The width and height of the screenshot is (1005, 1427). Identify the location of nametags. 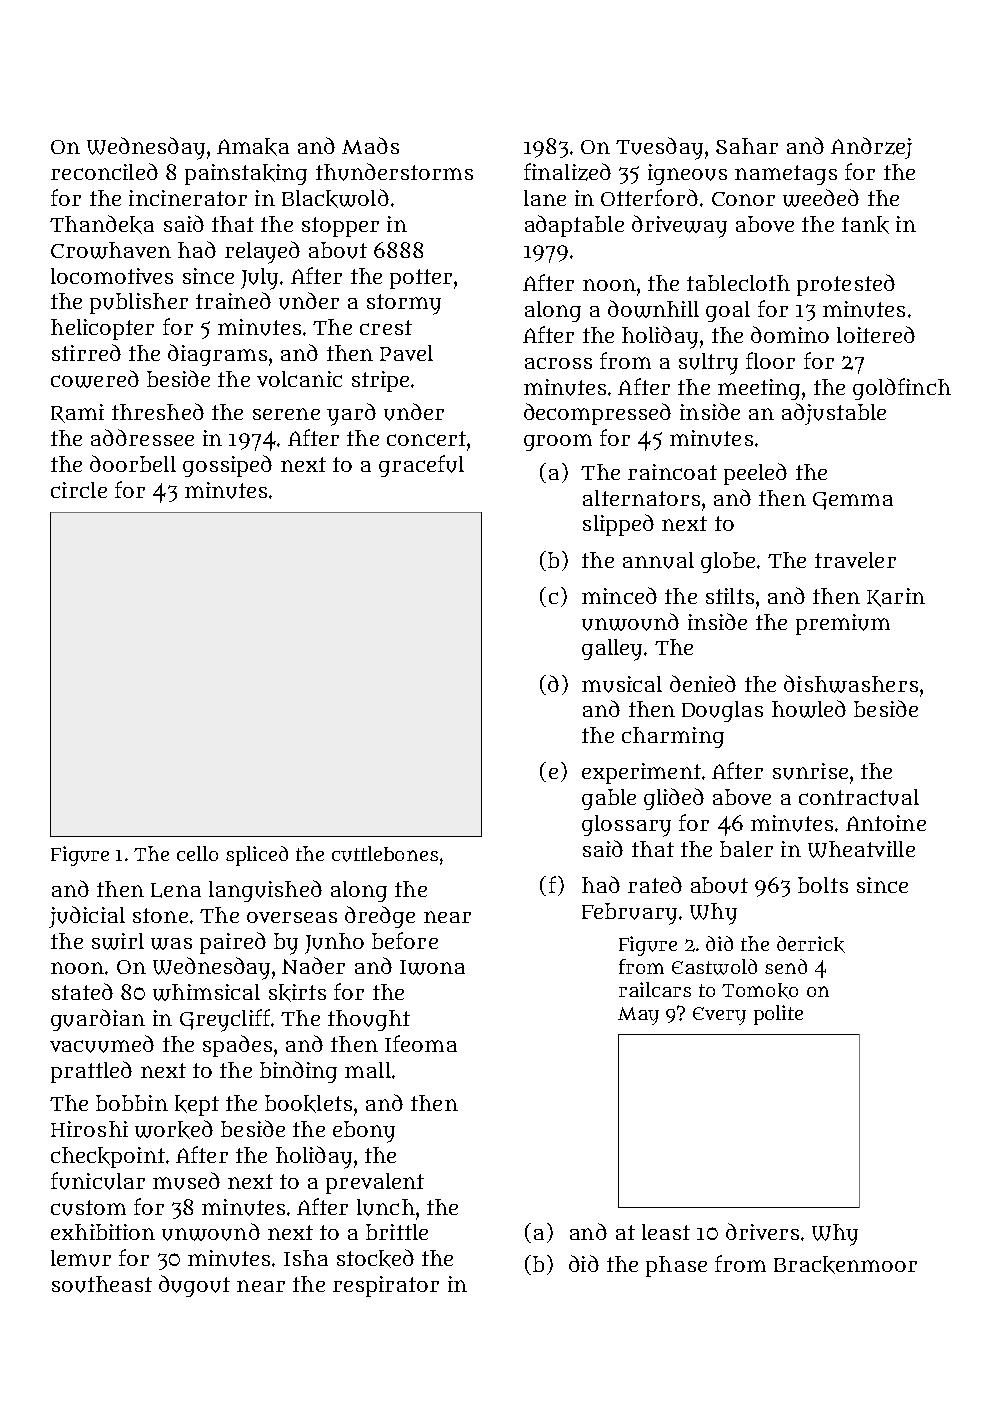
(786, 175).
